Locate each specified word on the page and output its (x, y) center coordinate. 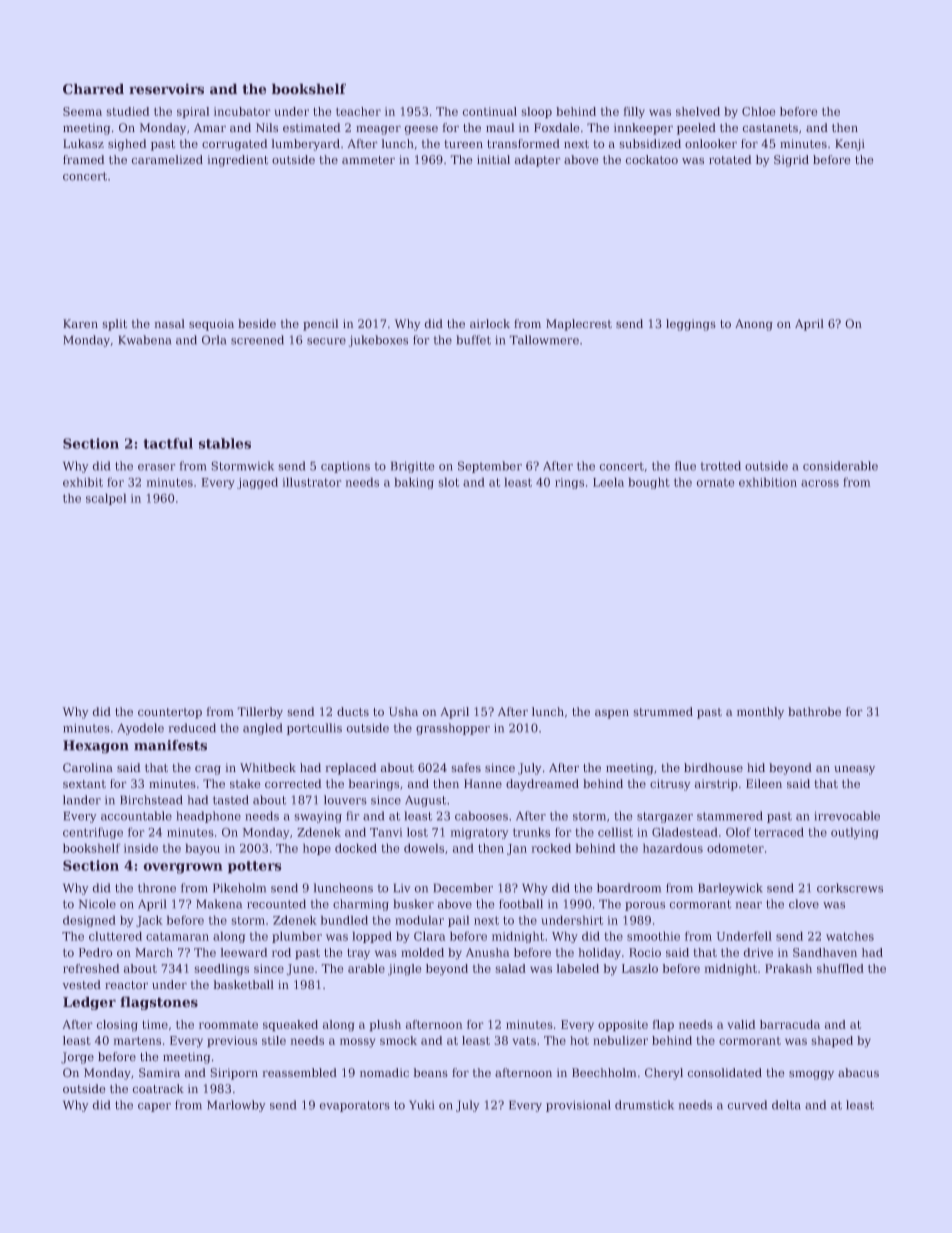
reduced (192, 728)
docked (356, 848)
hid (756, 767)
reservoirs (166, 89)
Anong (754, 325)
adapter (538, 161)
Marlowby (236, 1106)
